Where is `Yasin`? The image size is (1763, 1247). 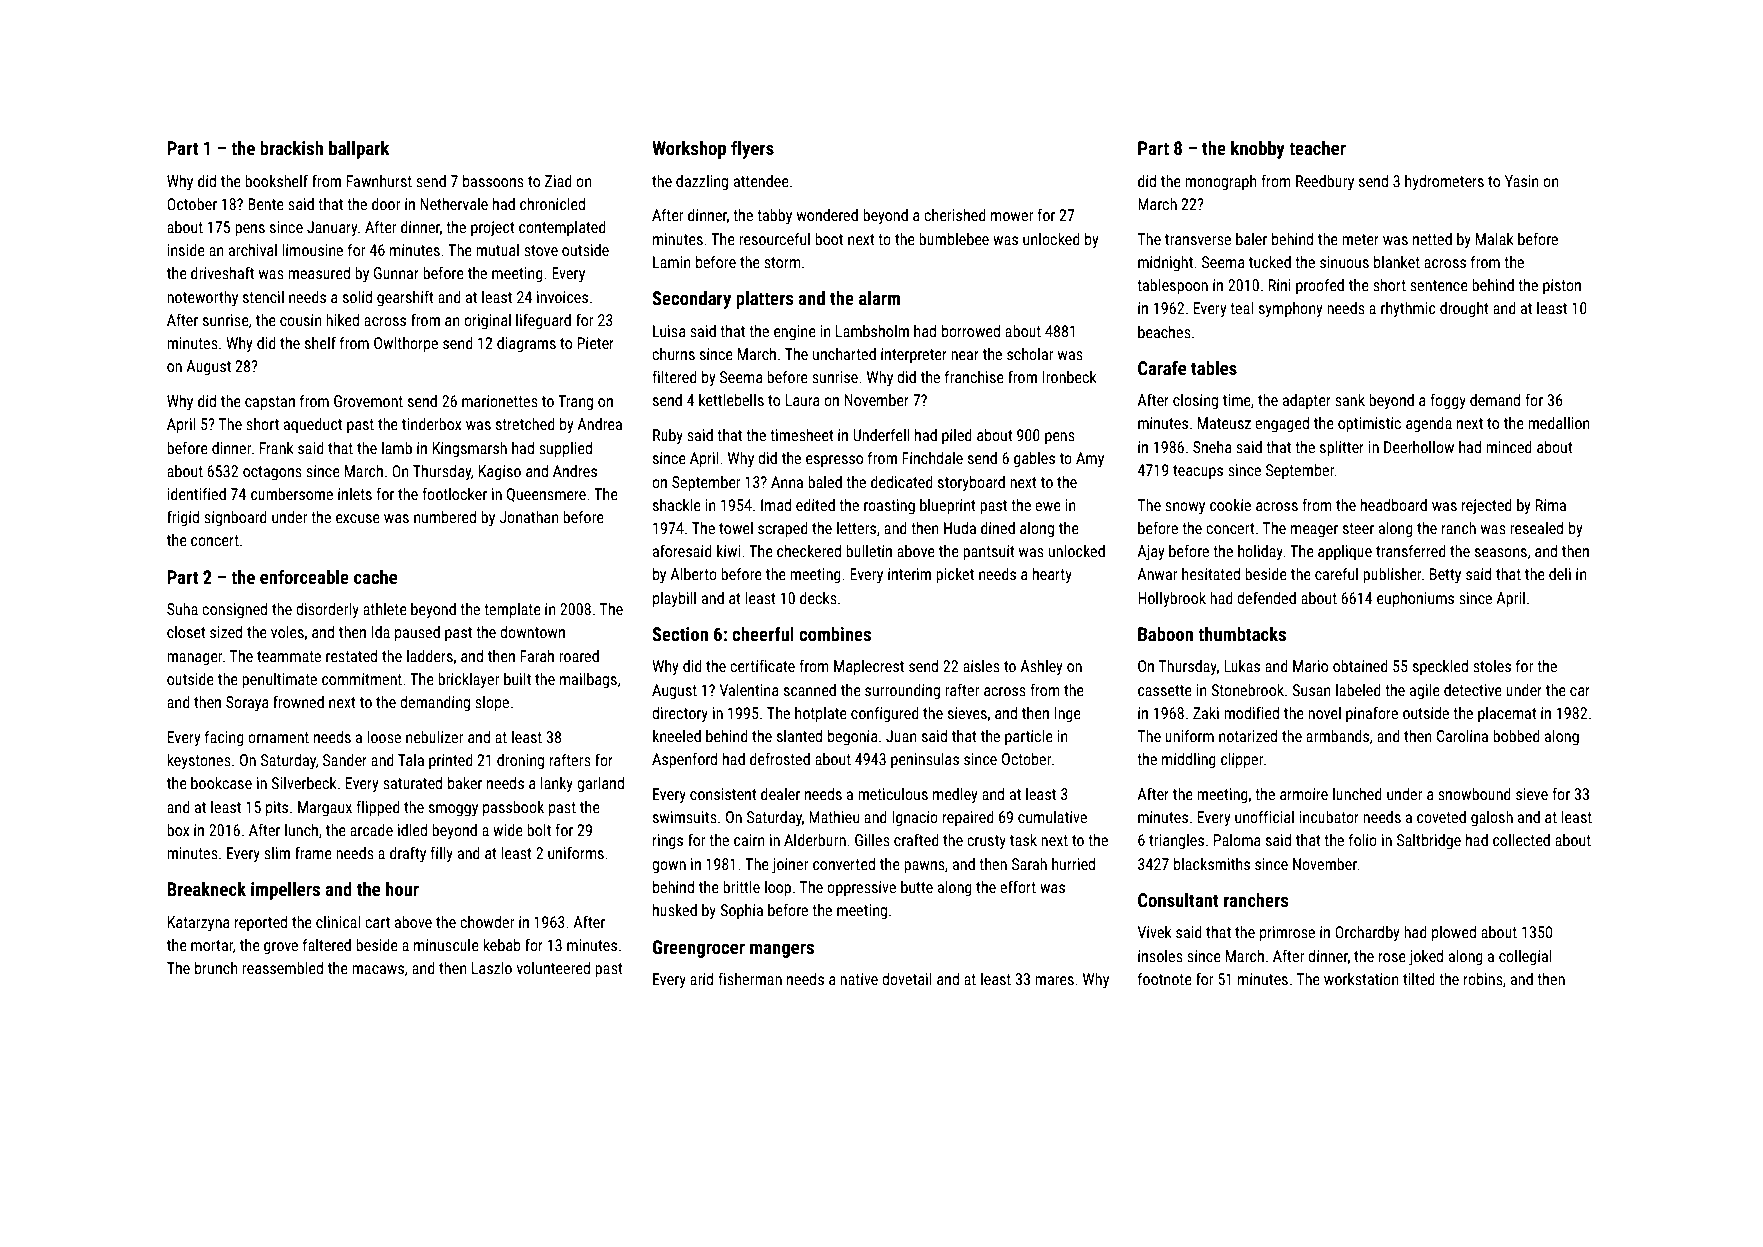 Yasin is located at coordinates (1521, 181).
